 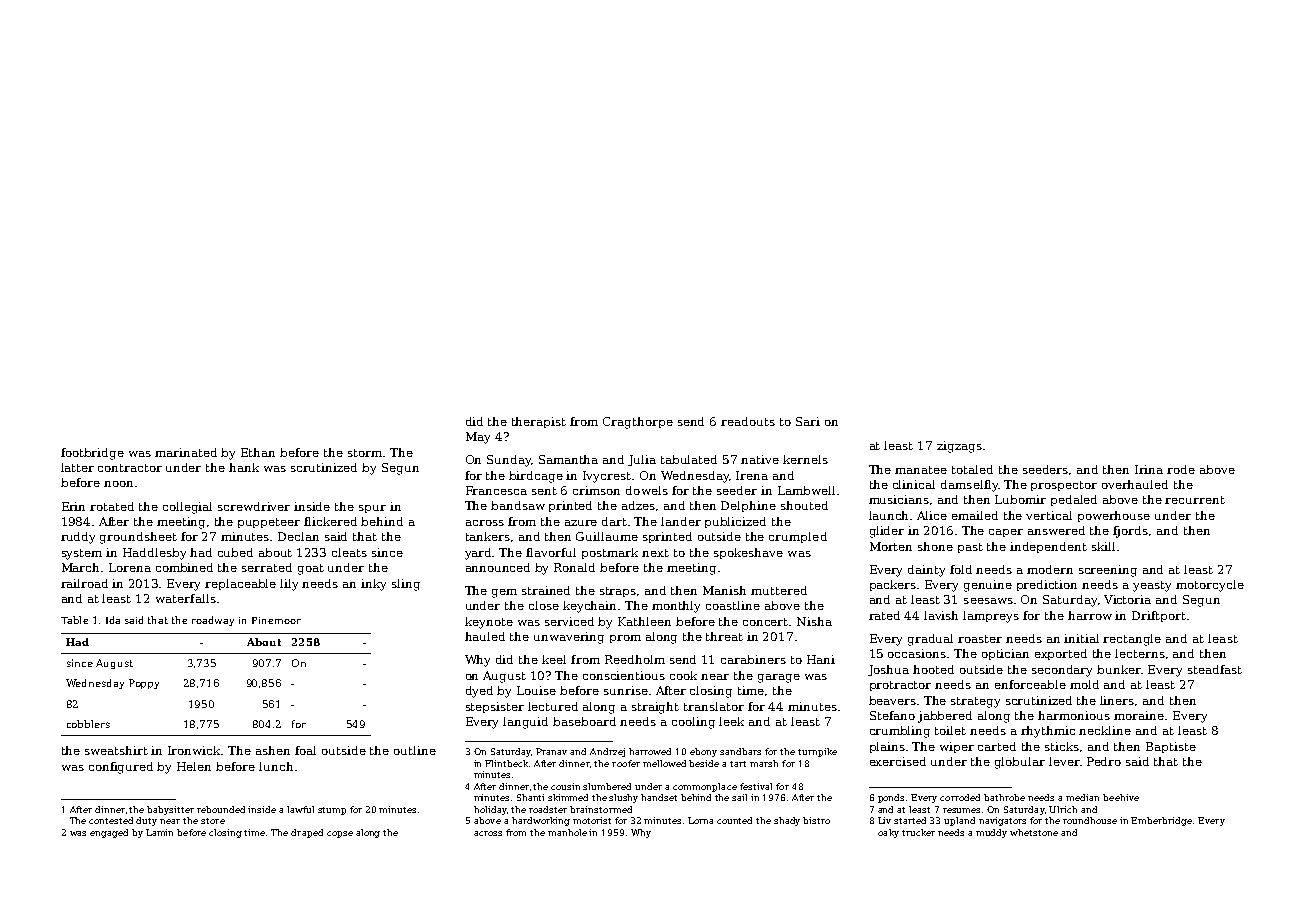 What do you see at coordinates (961, 569) in the image?
I see `fold` at bounding box center [961, 569].
